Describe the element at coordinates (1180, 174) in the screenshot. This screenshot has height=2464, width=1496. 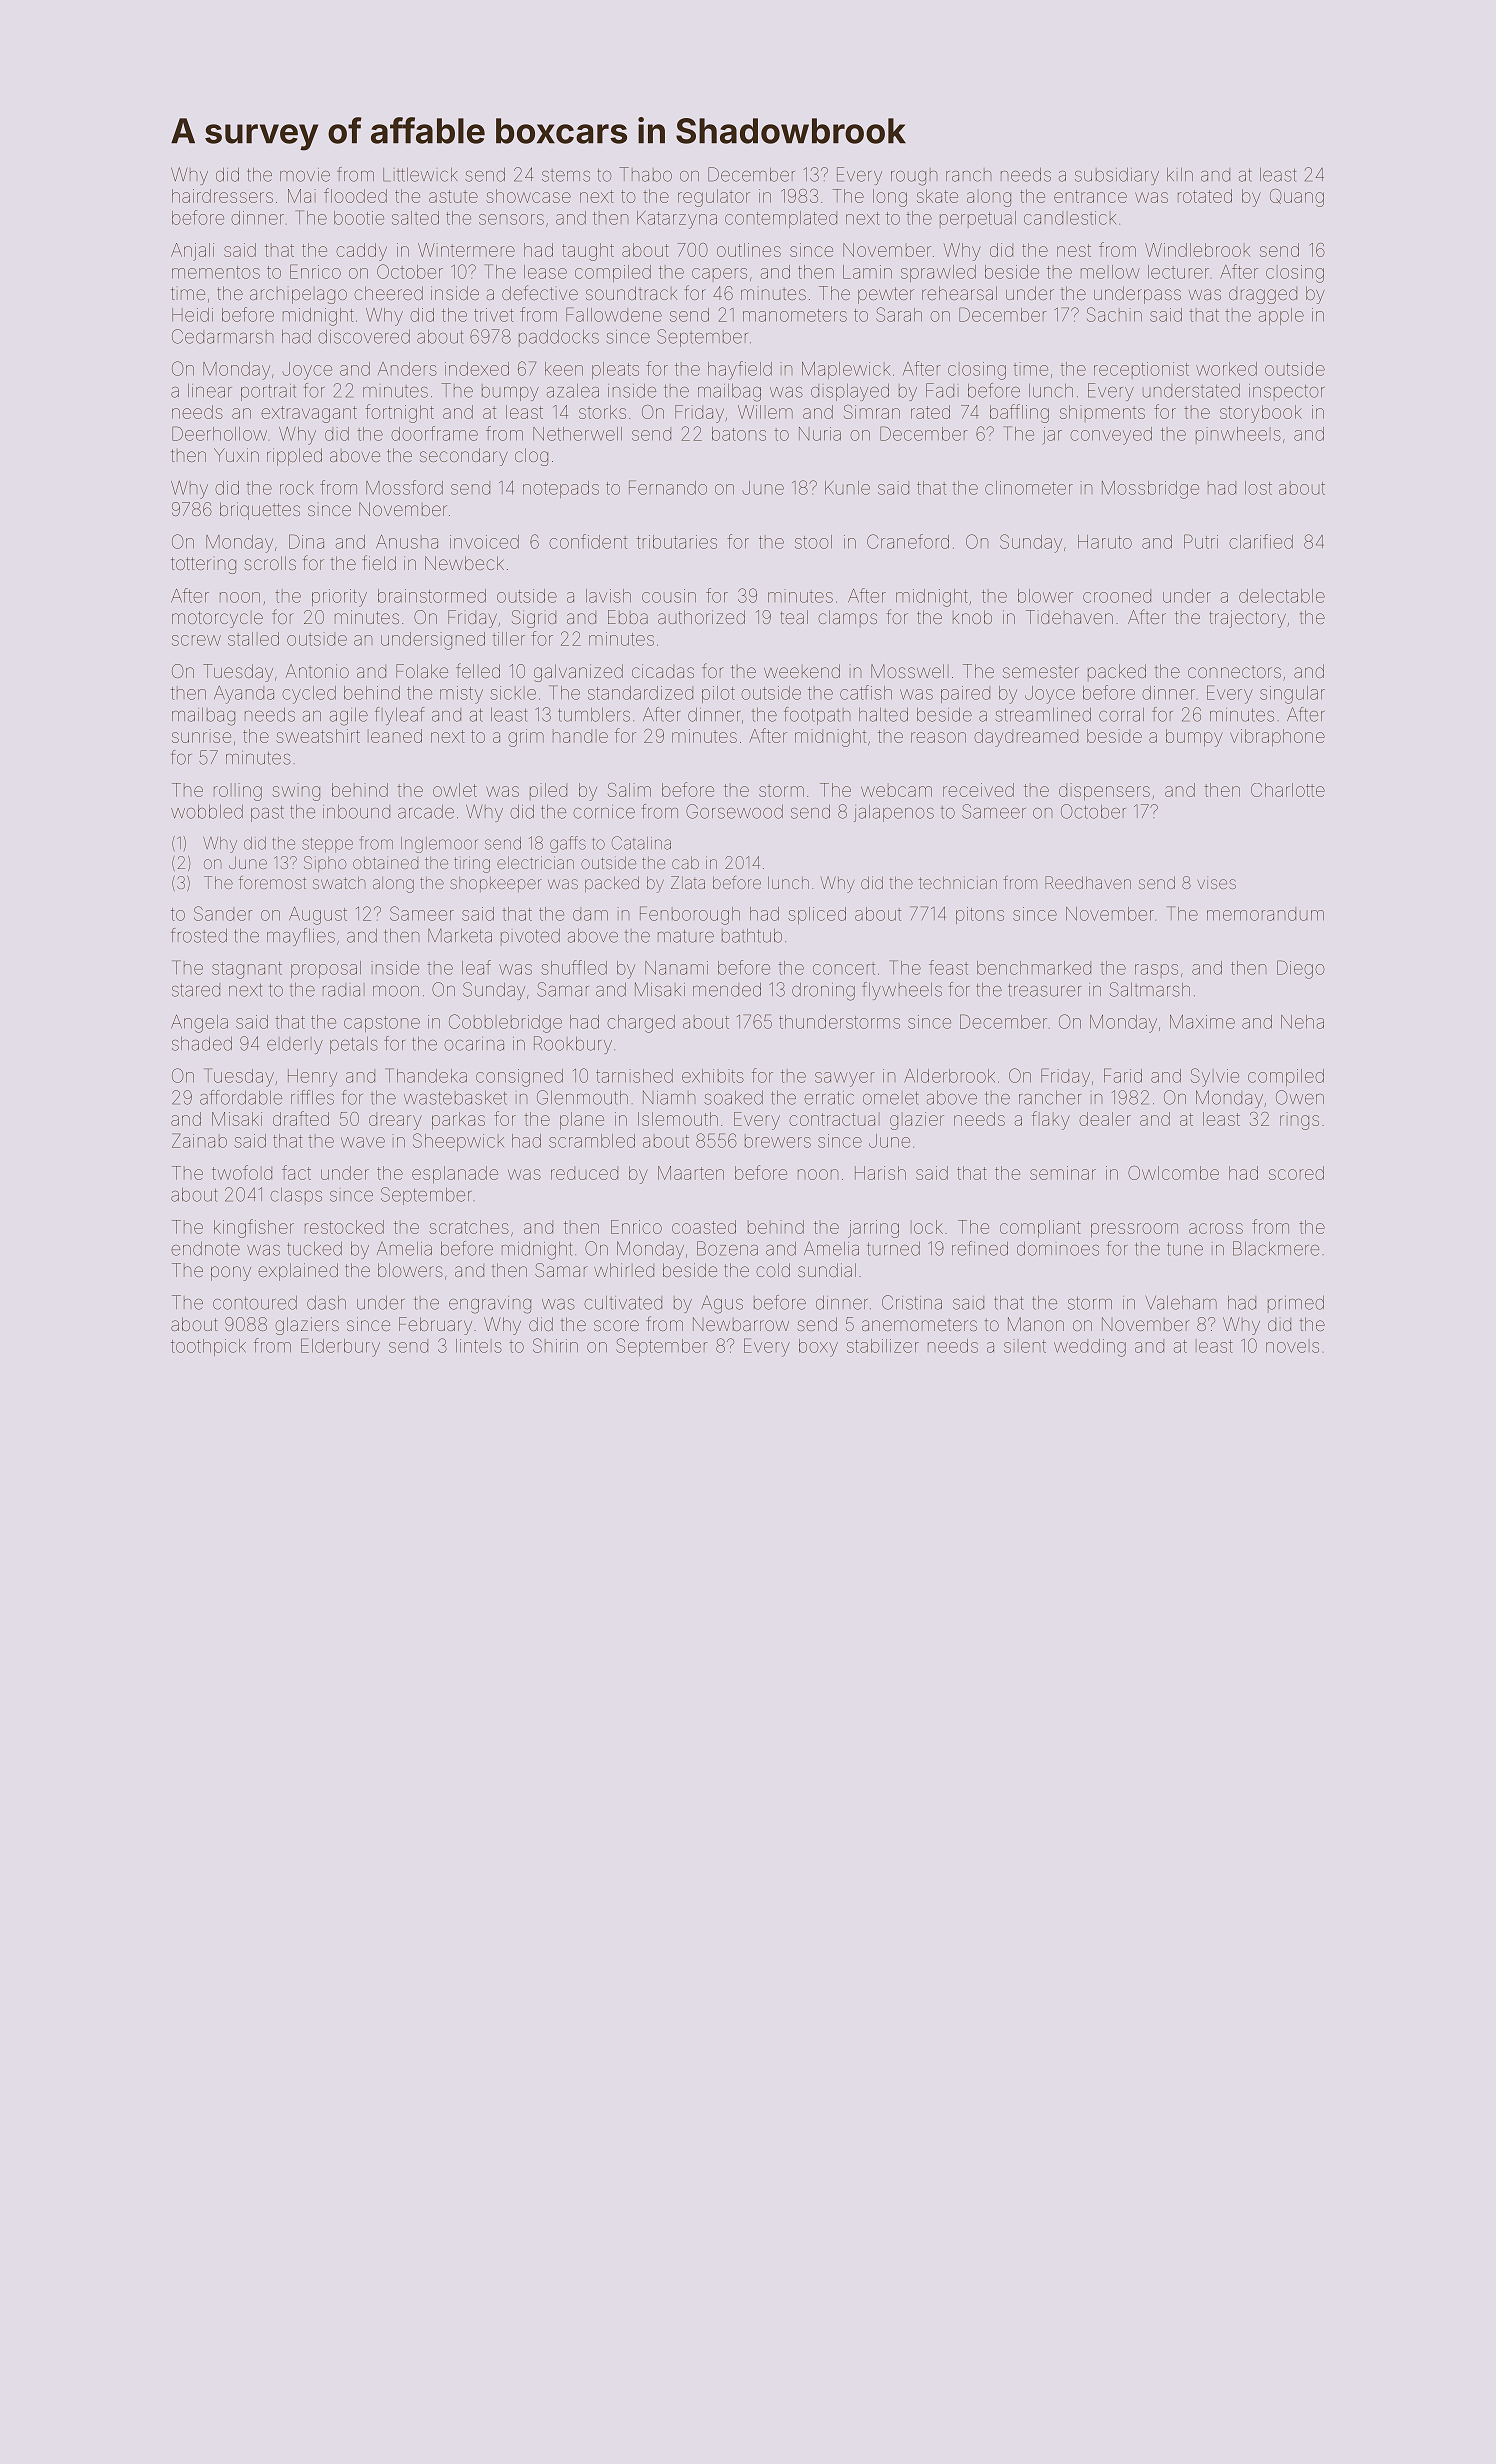
I see `kiln` at that location.
